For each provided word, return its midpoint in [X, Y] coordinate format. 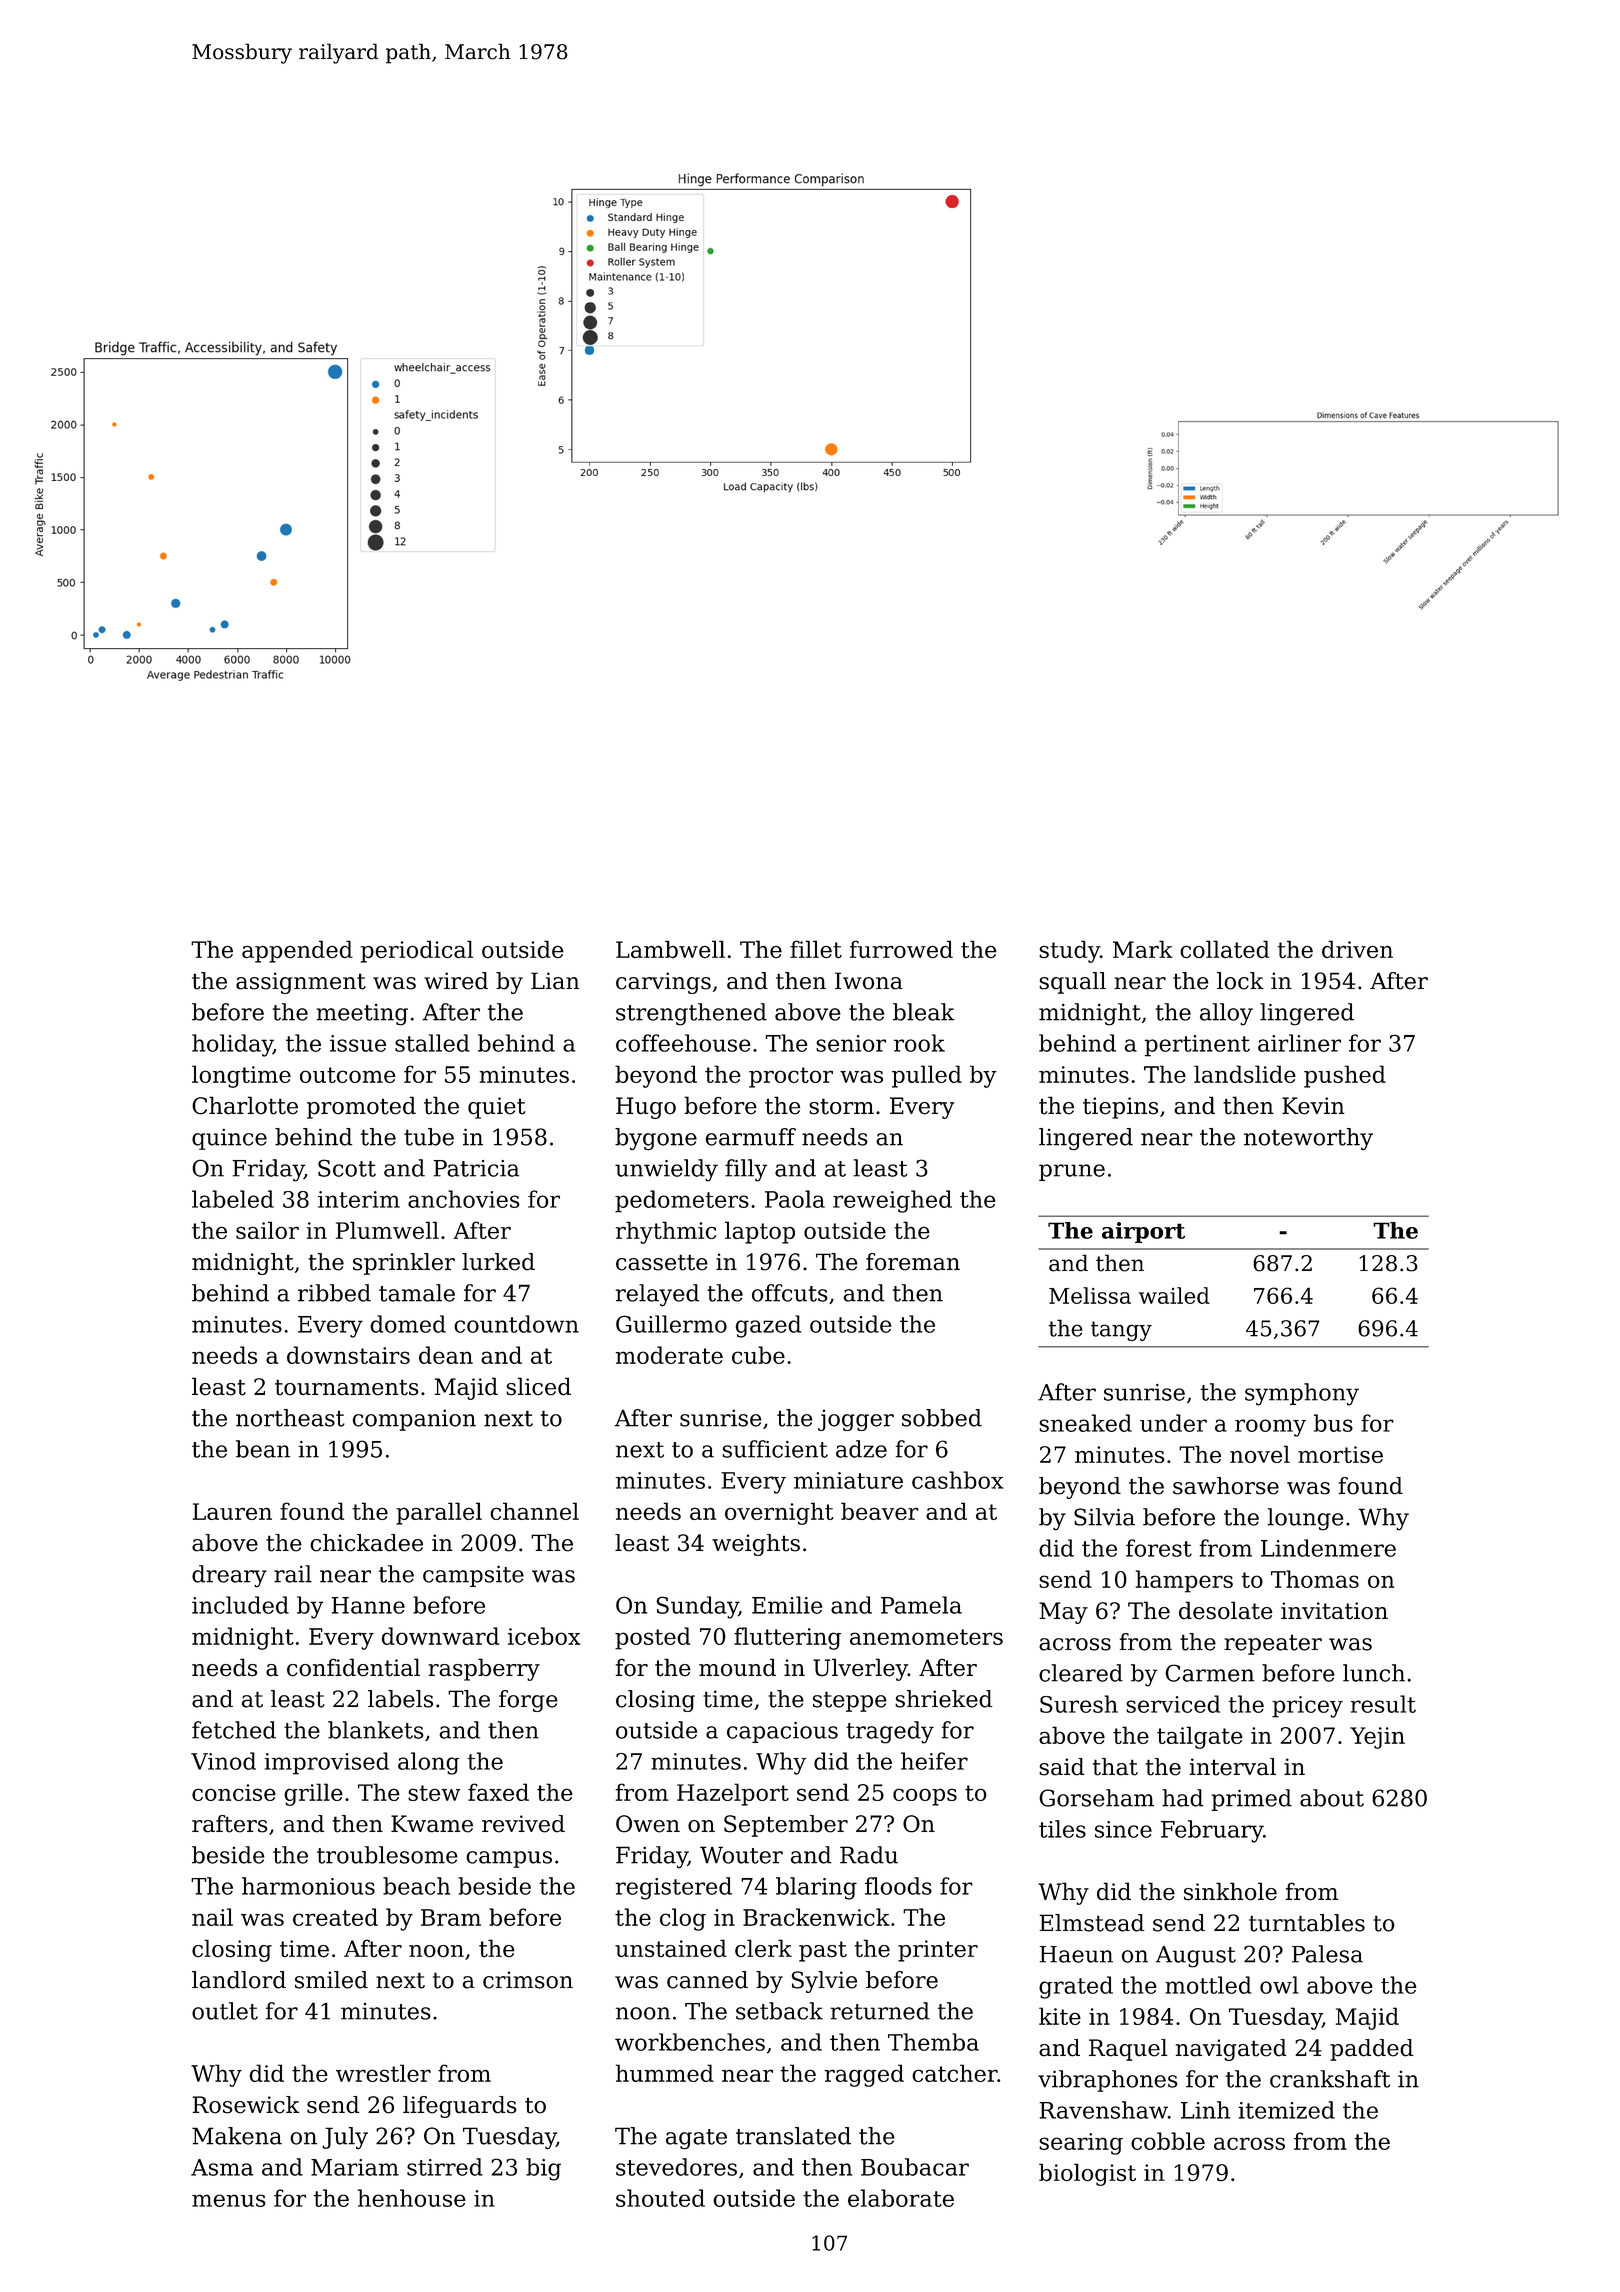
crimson [528, 1980]
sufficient [775, 1449]
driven [1357, 949]
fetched [234, 1730]
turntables [1307, 1923]
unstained [671, 1948]
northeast [290, 1418]
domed [408, 1324]
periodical [417, 951]
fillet [816, 949]
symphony [1302, 1394]
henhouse [412, 2198]
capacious [782, 1732]
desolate [1226, 1610]
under [1173, 1423]
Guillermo [671, 1324]
